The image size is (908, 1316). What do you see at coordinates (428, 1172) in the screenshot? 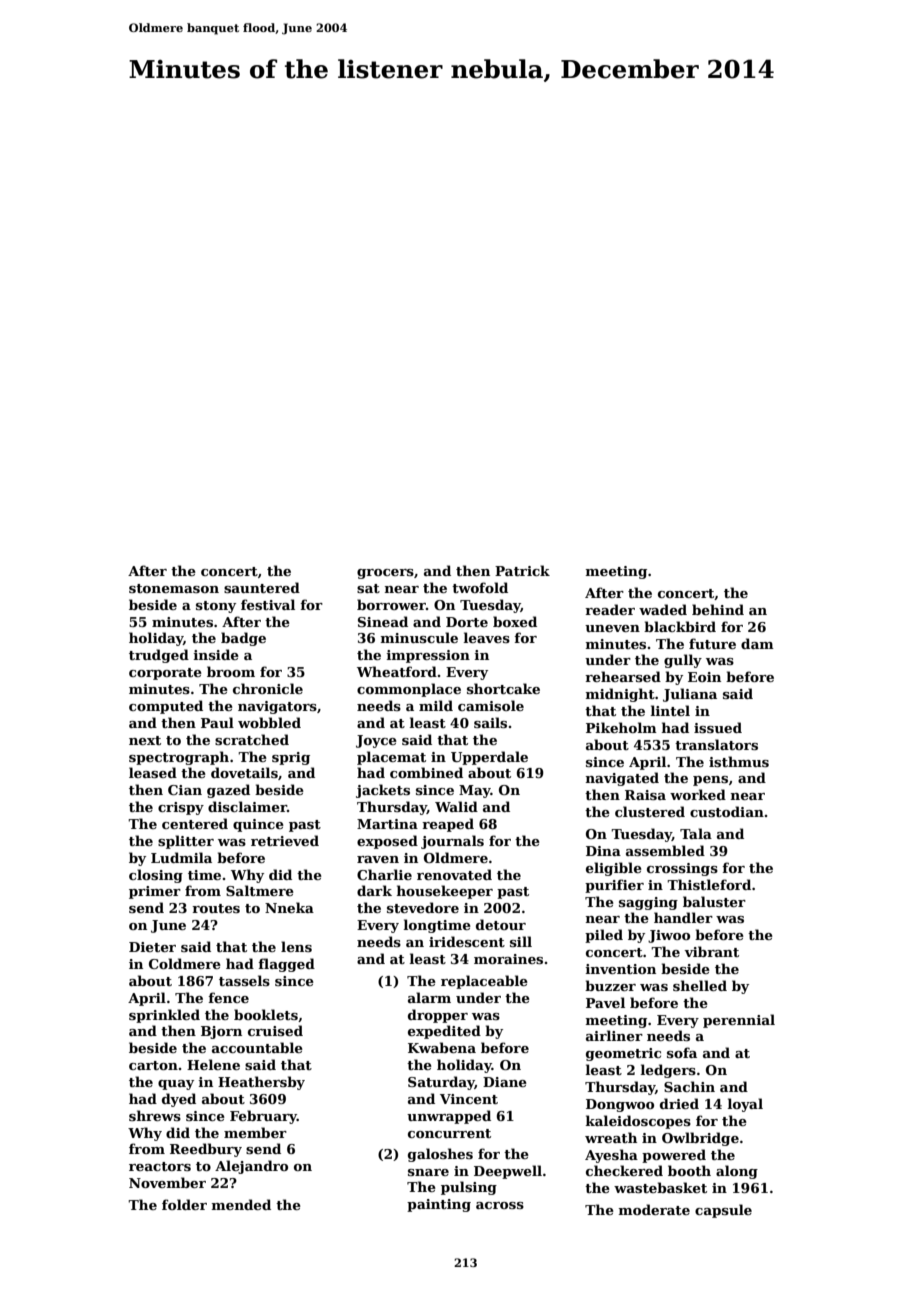
I see `snare` at bounding box center [428, 1172].
